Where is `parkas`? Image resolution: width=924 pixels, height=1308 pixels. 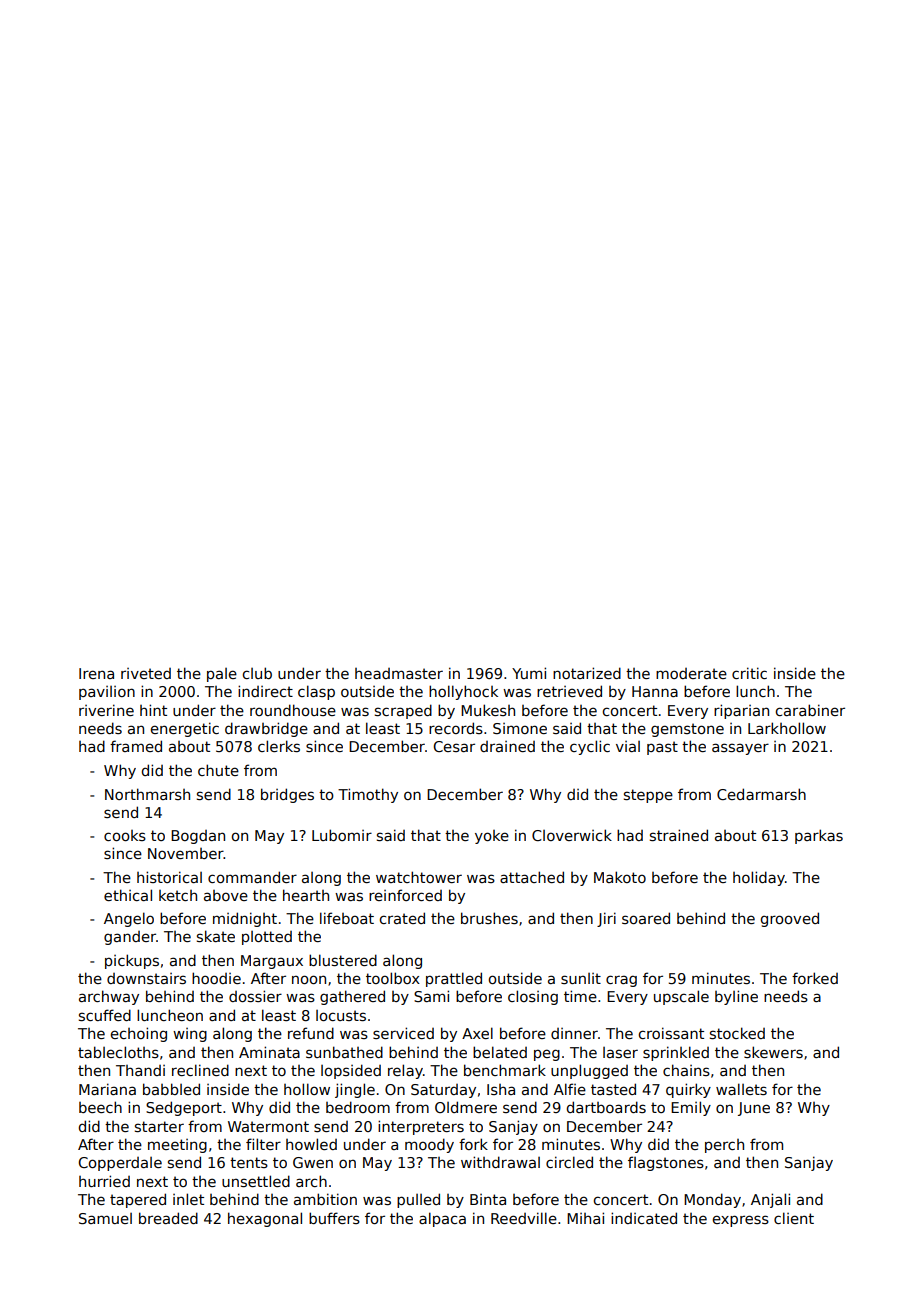 parkas is located at coordinates (819, 836).
